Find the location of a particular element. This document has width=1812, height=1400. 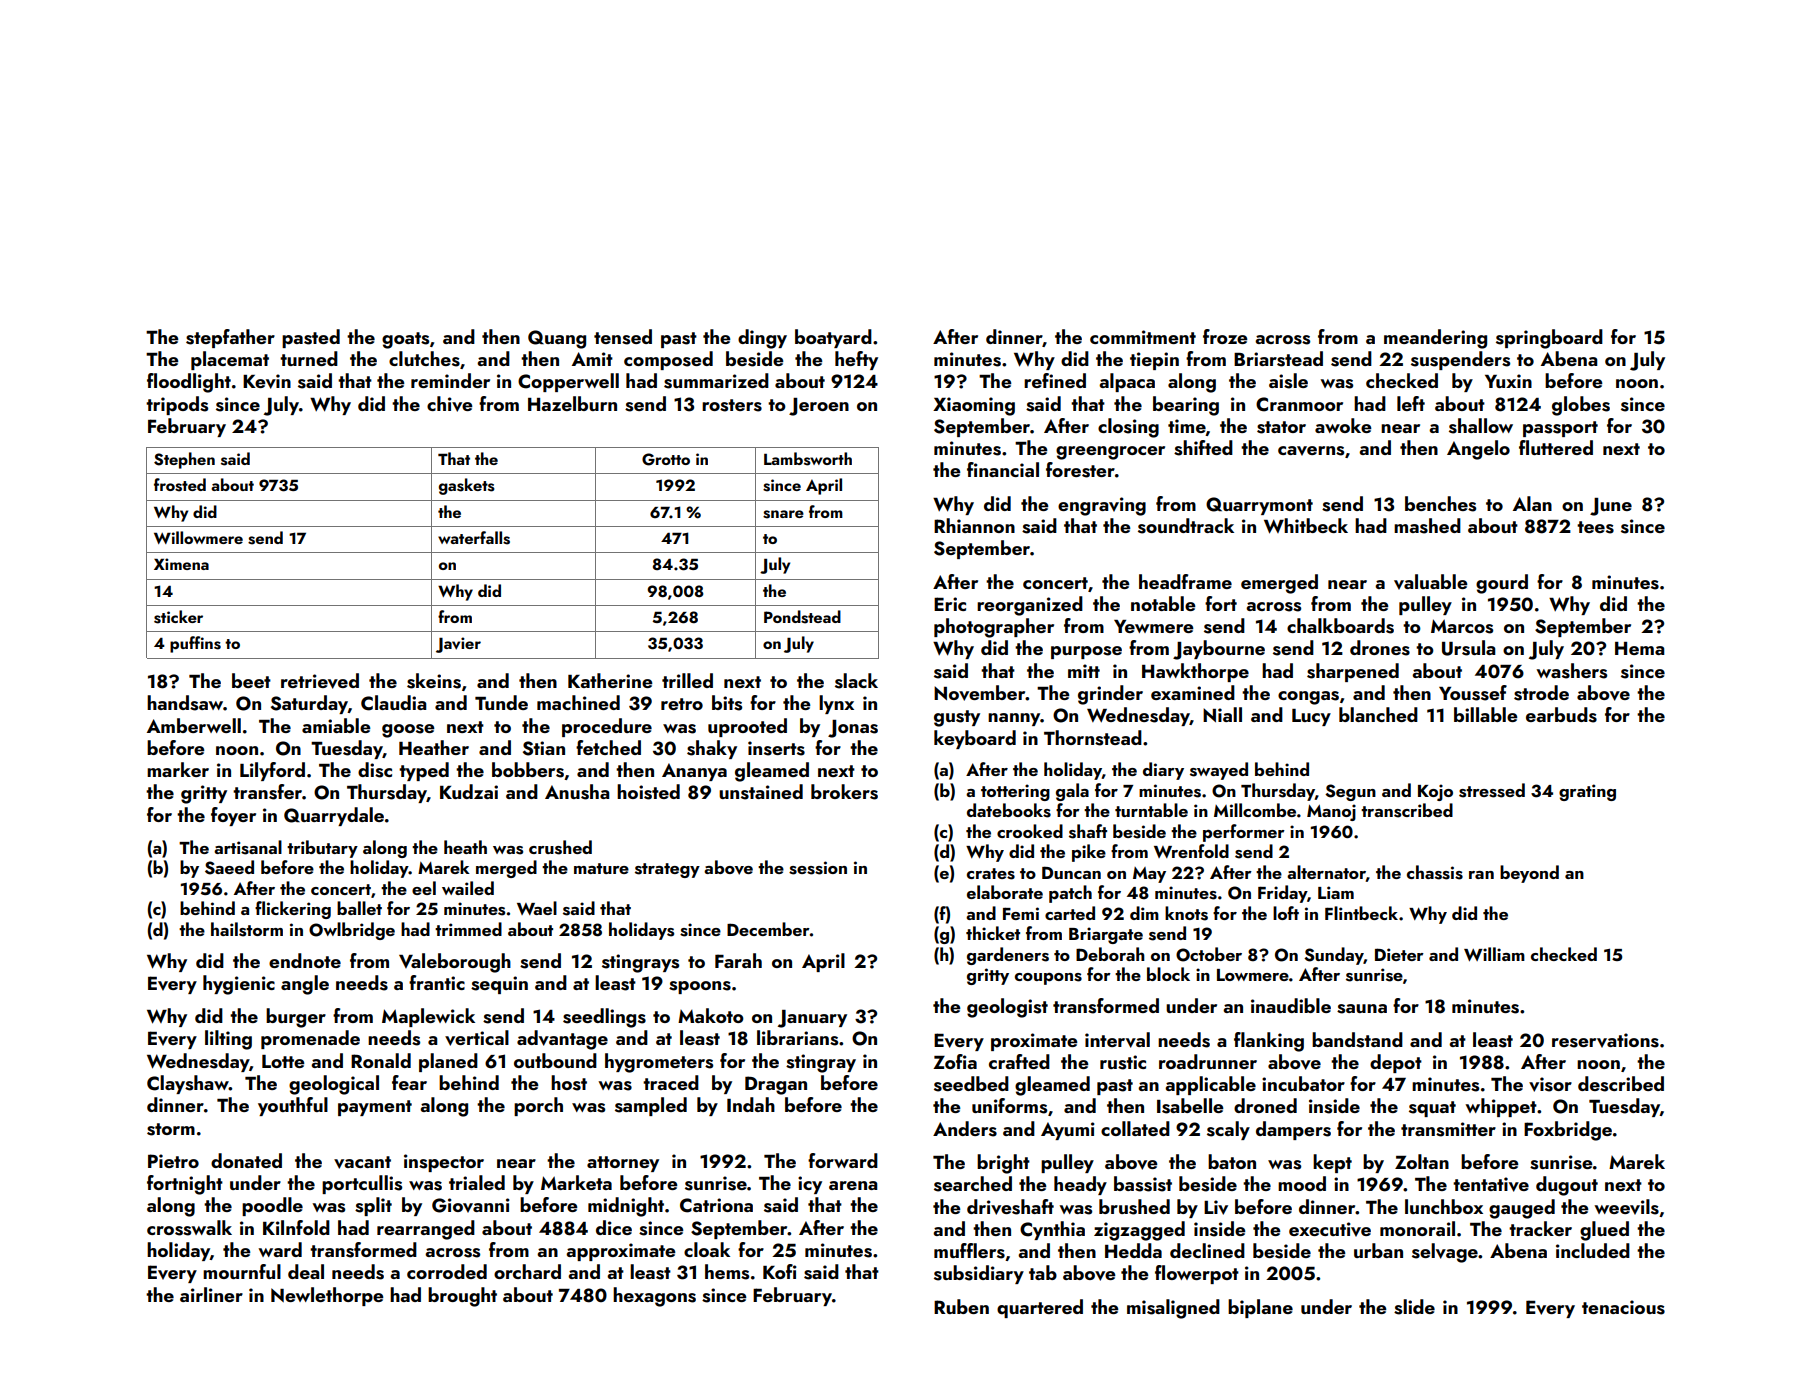

lunchbox is located at coordinates (1444, 1206).
